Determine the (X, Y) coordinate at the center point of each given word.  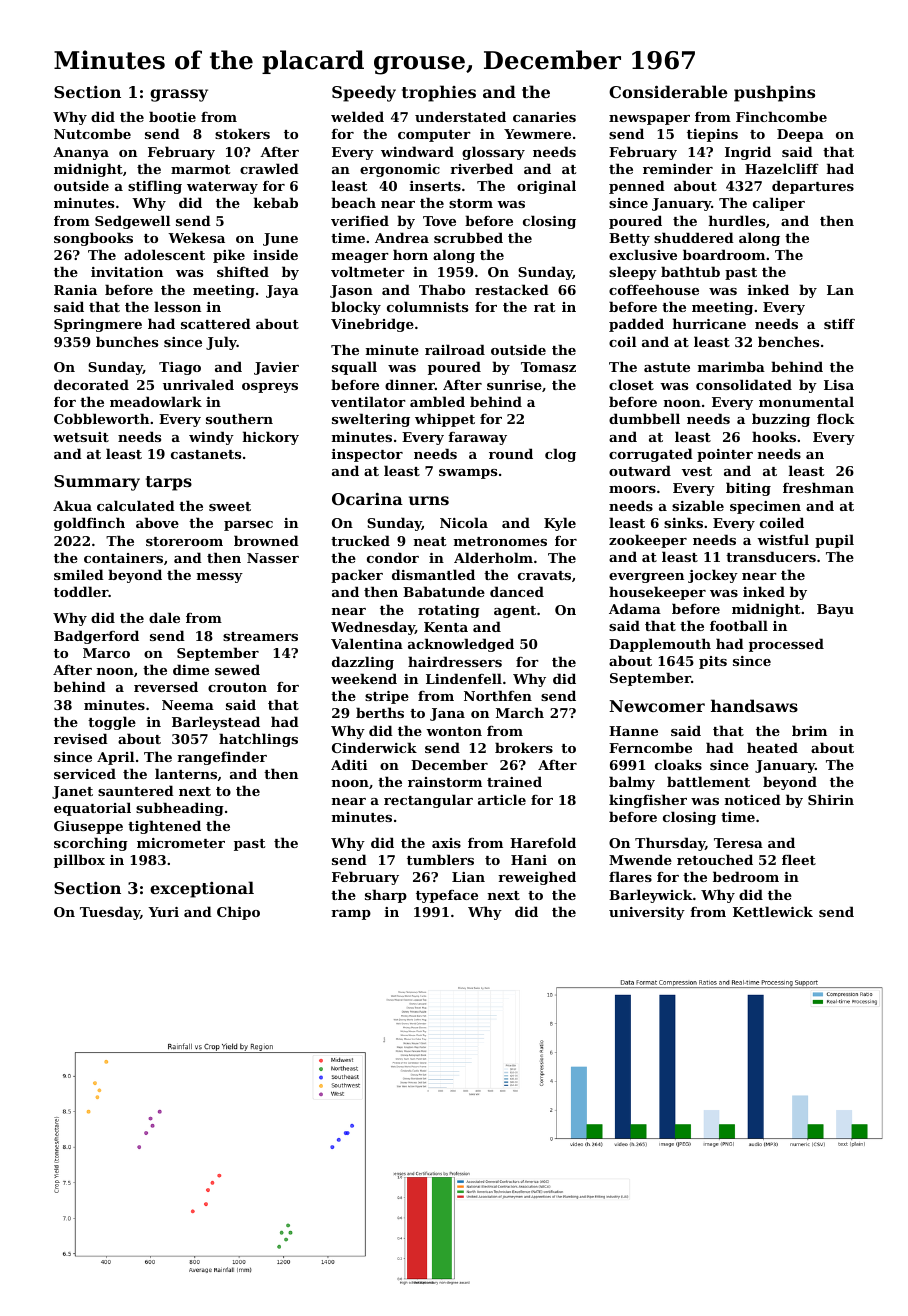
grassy (179, 95)
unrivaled (198, 384)
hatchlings (258, 740)
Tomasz (548, 367)
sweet (230, 506)
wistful (783, 539)
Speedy (364, 93)
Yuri (163, 912)
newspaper (649, 120)
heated (772, 747)
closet (631, 384)
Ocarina (367, 499)
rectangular (428, 801)
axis (446, 843)
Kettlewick (773, 911)
